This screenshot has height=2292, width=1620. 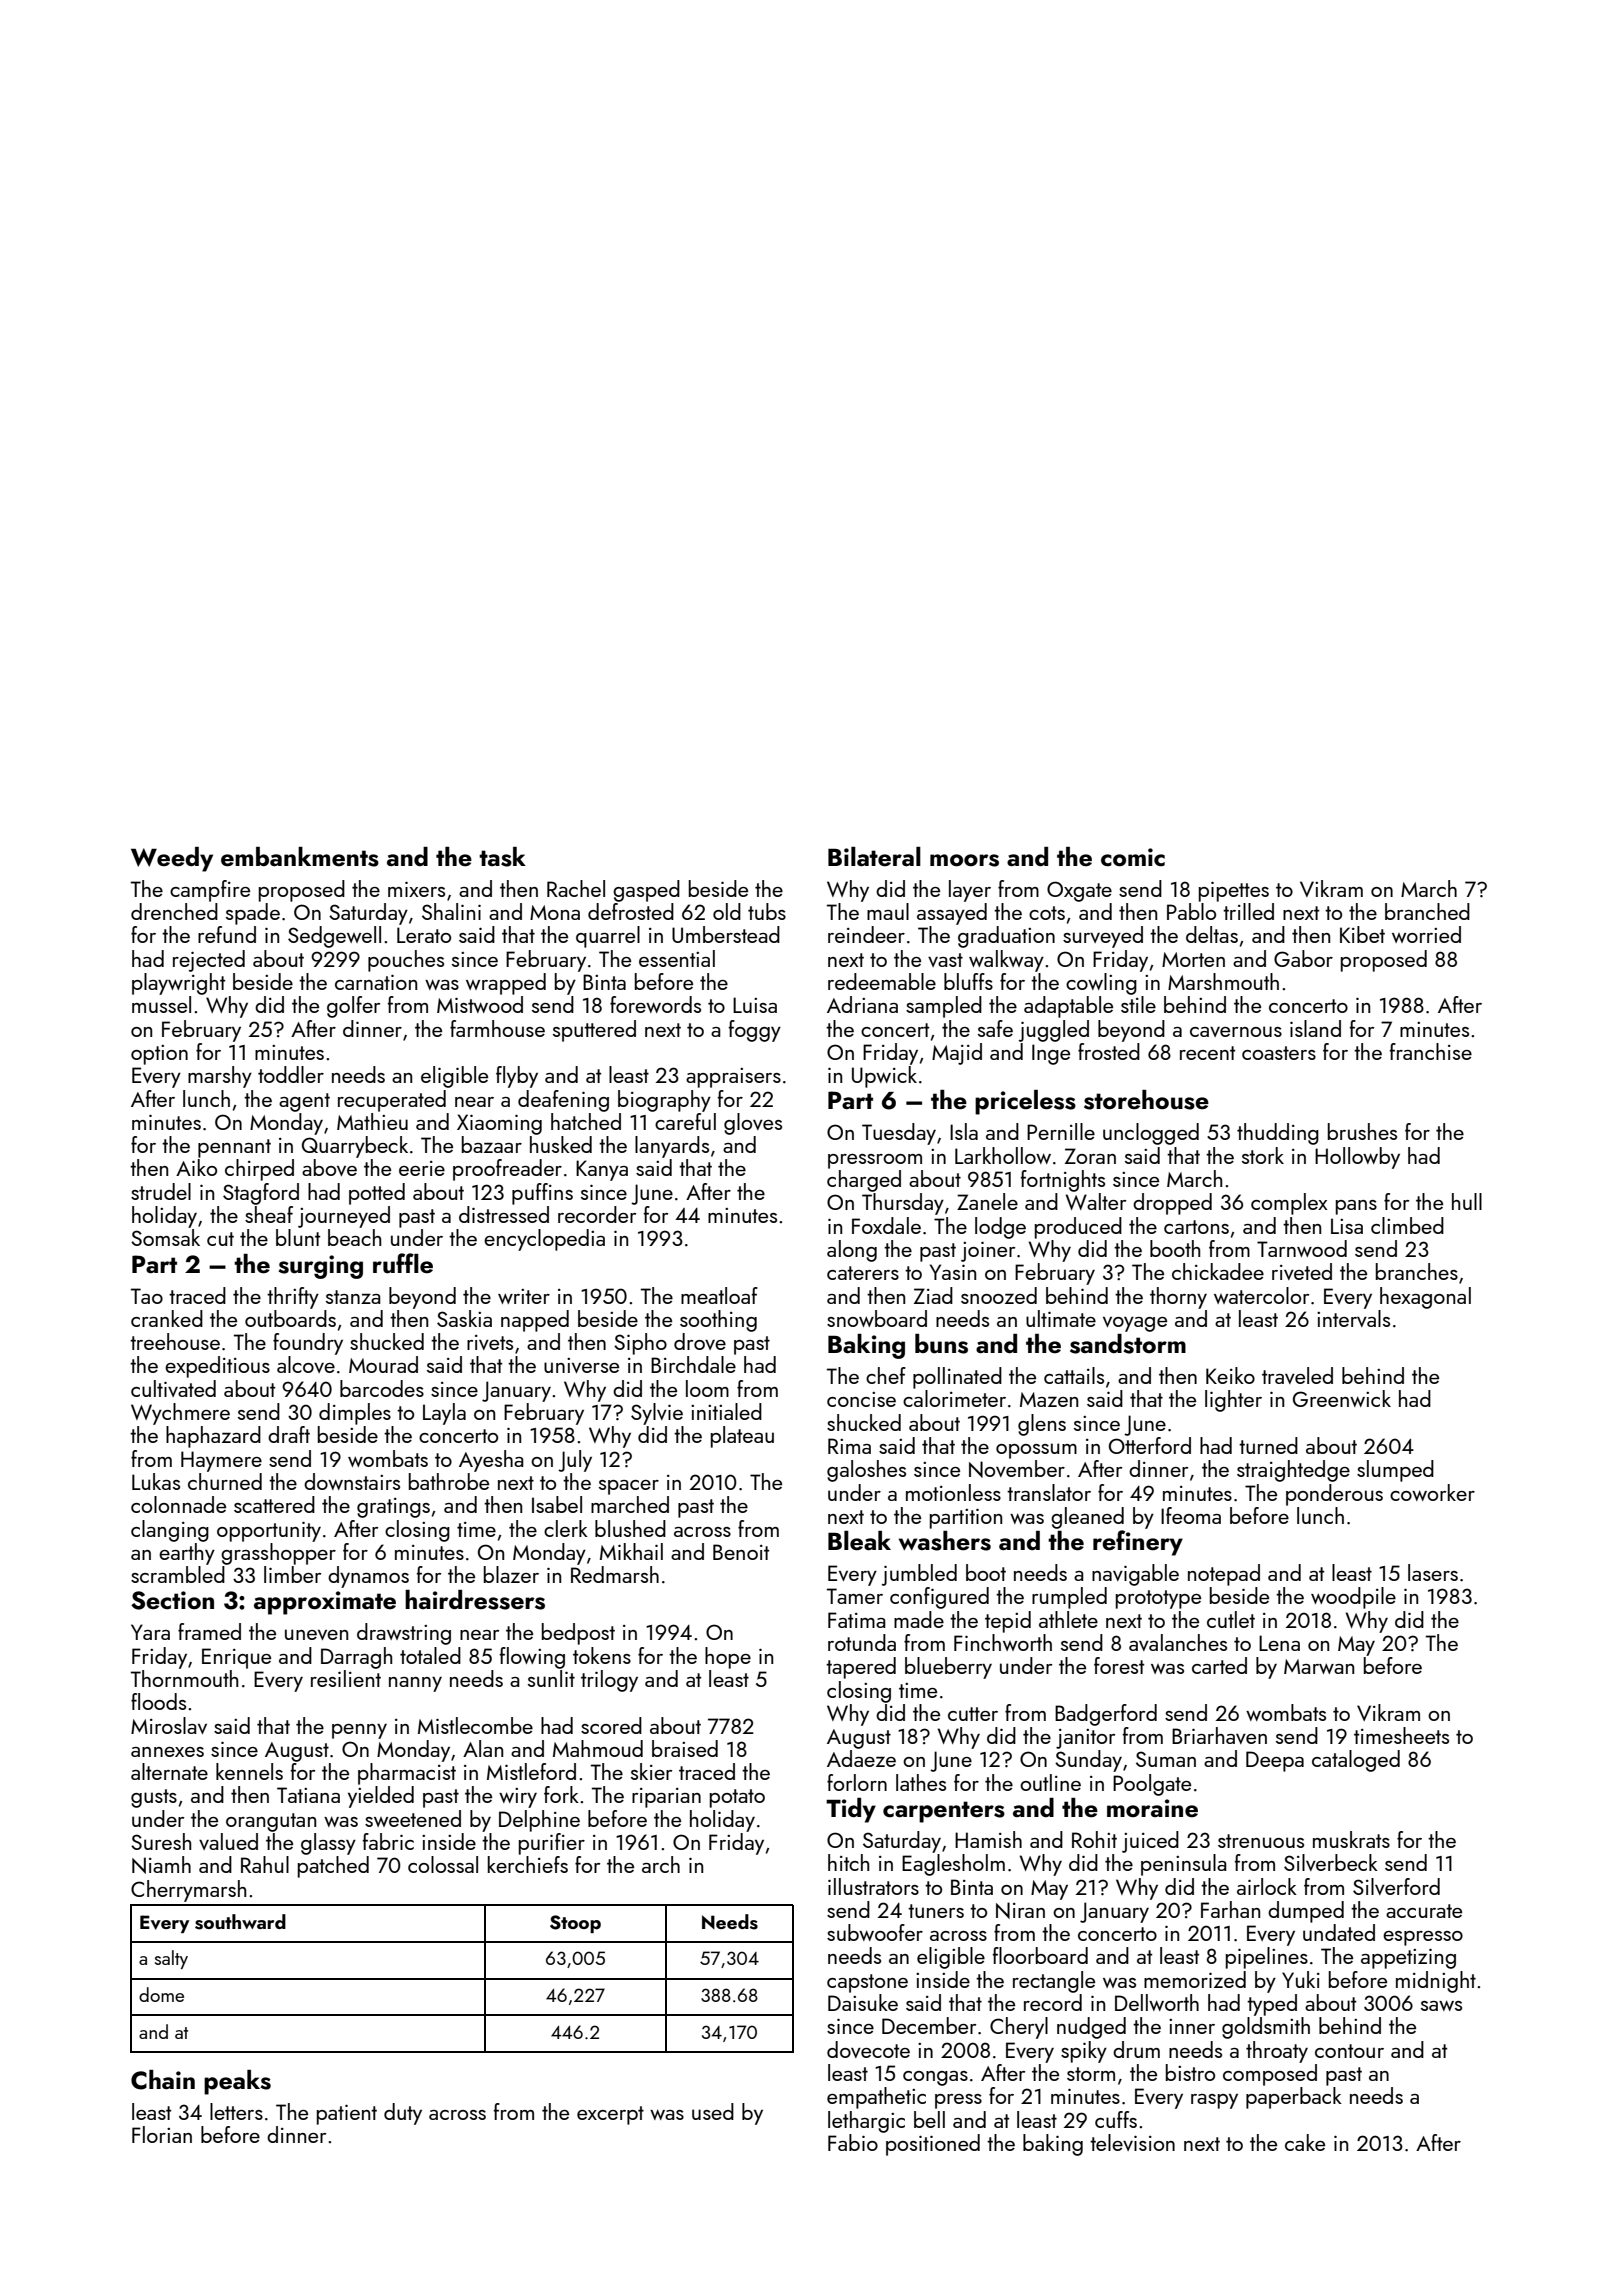 What do you see at coordinates (575, 1924) in the screenshot?
I see `Stoop` at bounding box center [575, 1924].
